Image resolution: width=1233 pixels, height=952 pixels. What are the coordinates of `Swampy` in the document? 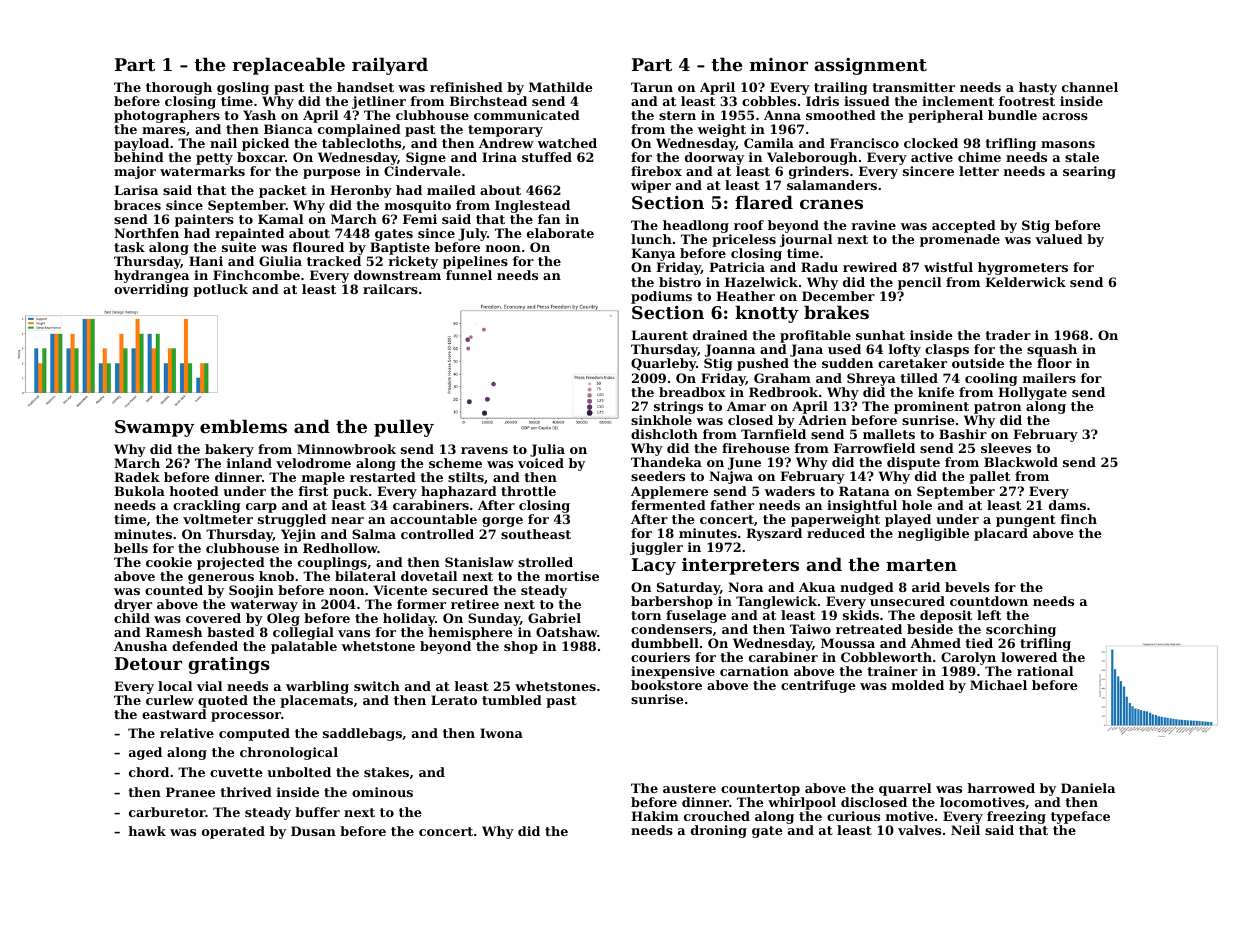 It's located at (155, 428).
